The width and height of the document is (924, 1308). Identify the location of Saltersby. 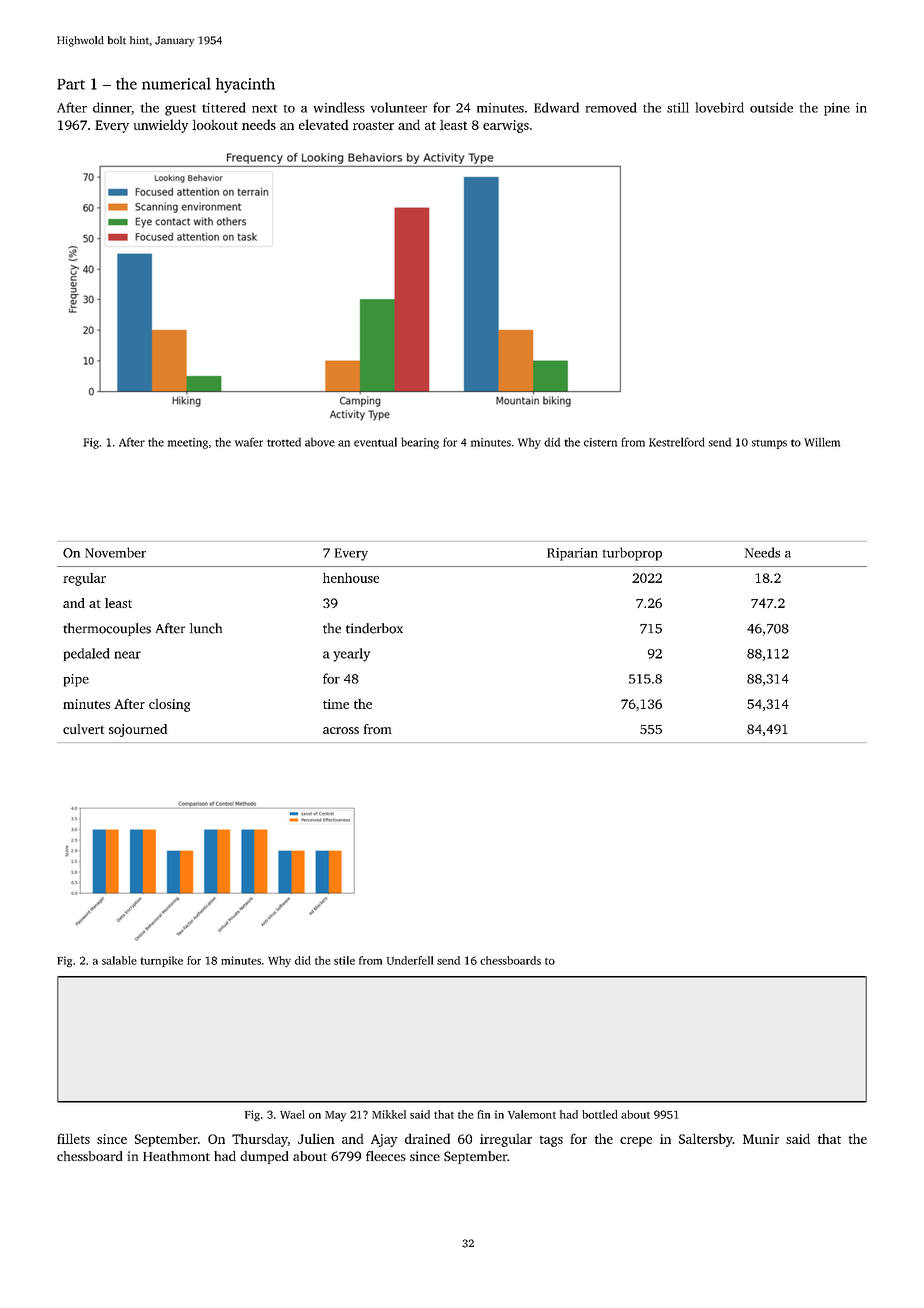
(706, 1140).
